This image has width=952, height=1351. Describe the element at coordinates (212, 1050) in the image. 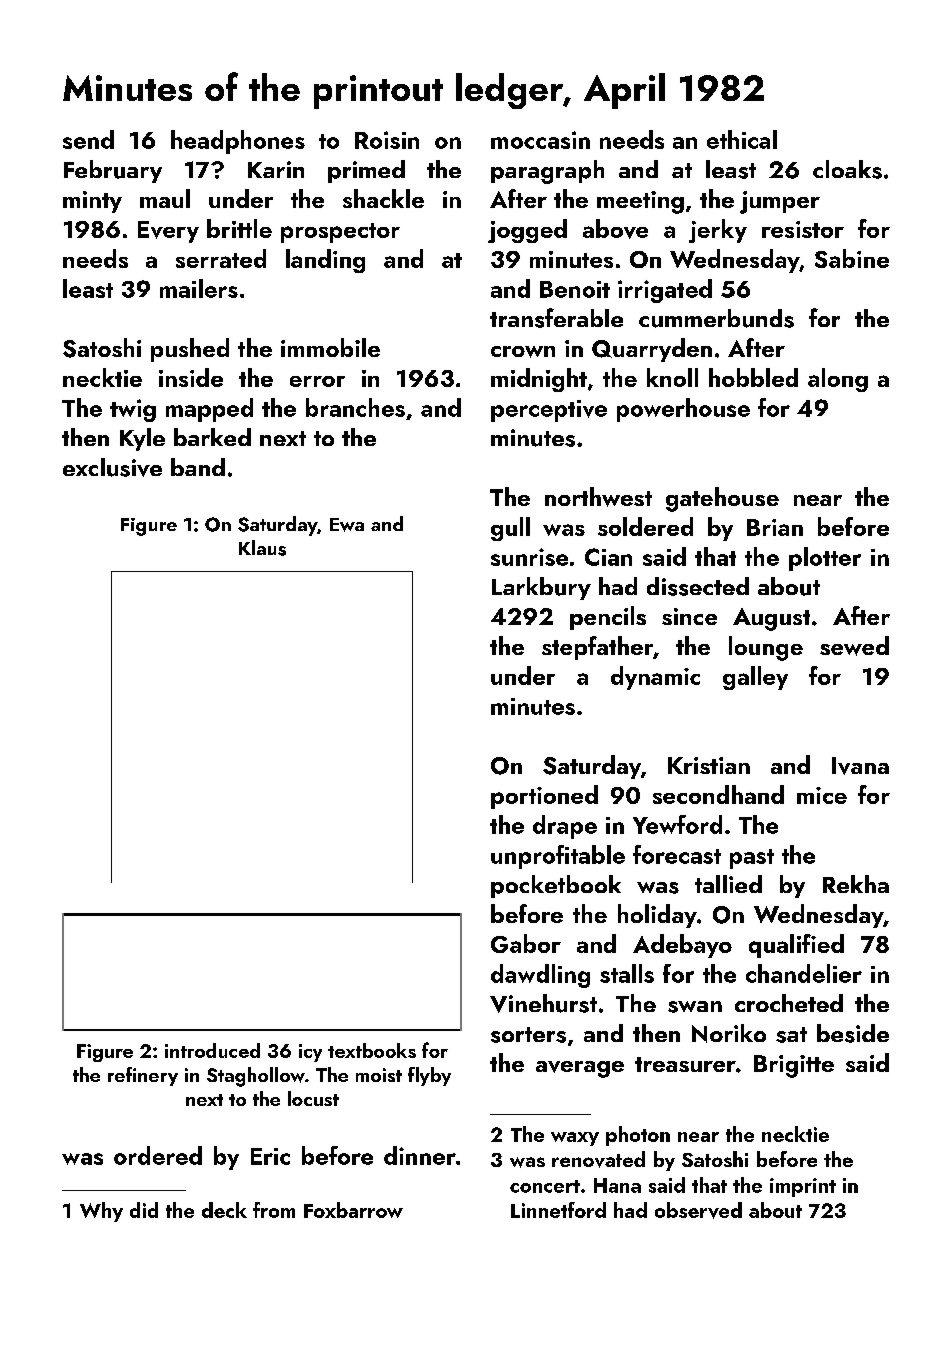

I see `introduced` at that location.
